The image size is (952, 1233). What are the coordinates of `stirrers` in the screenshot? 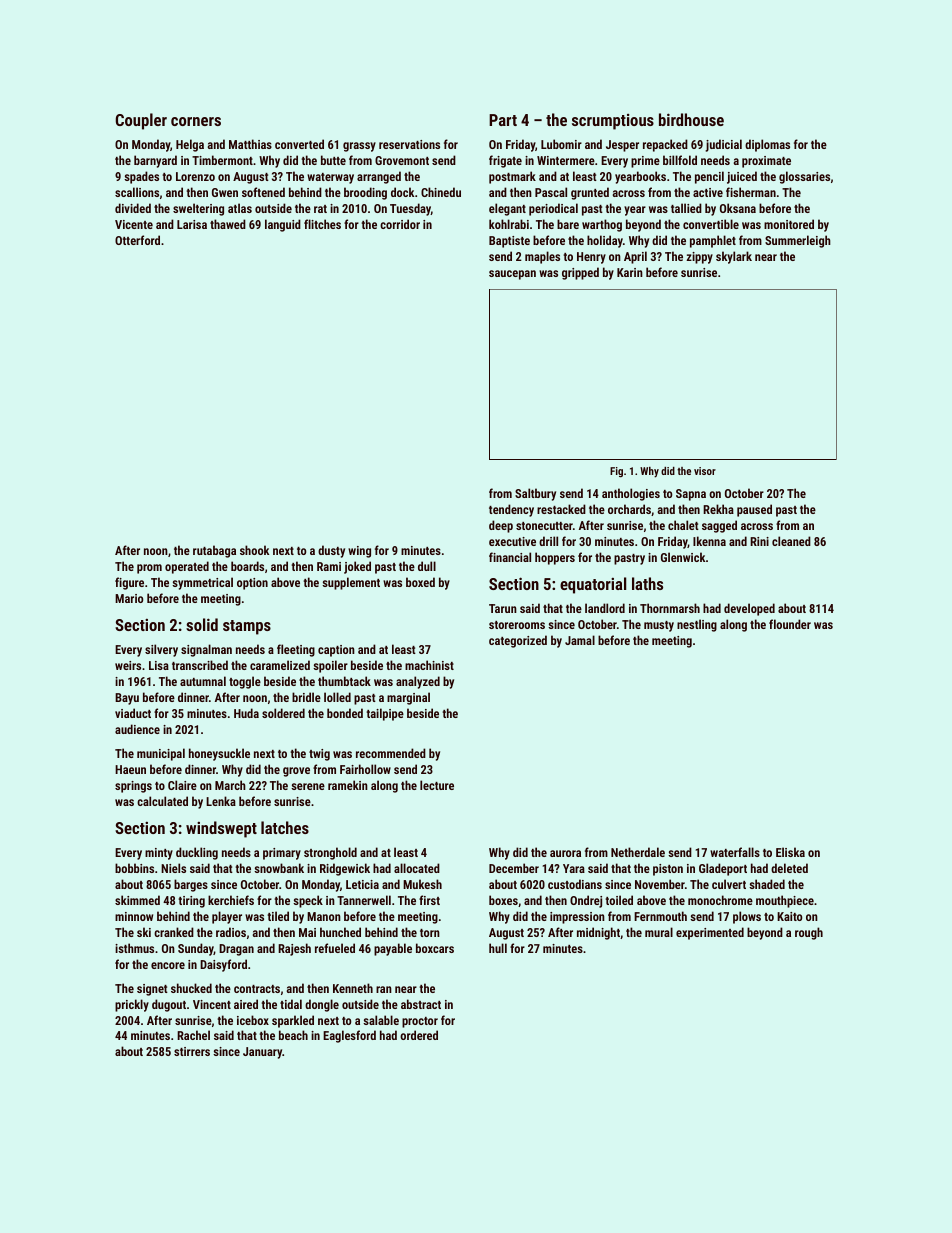 It's located at (192, 1051).
